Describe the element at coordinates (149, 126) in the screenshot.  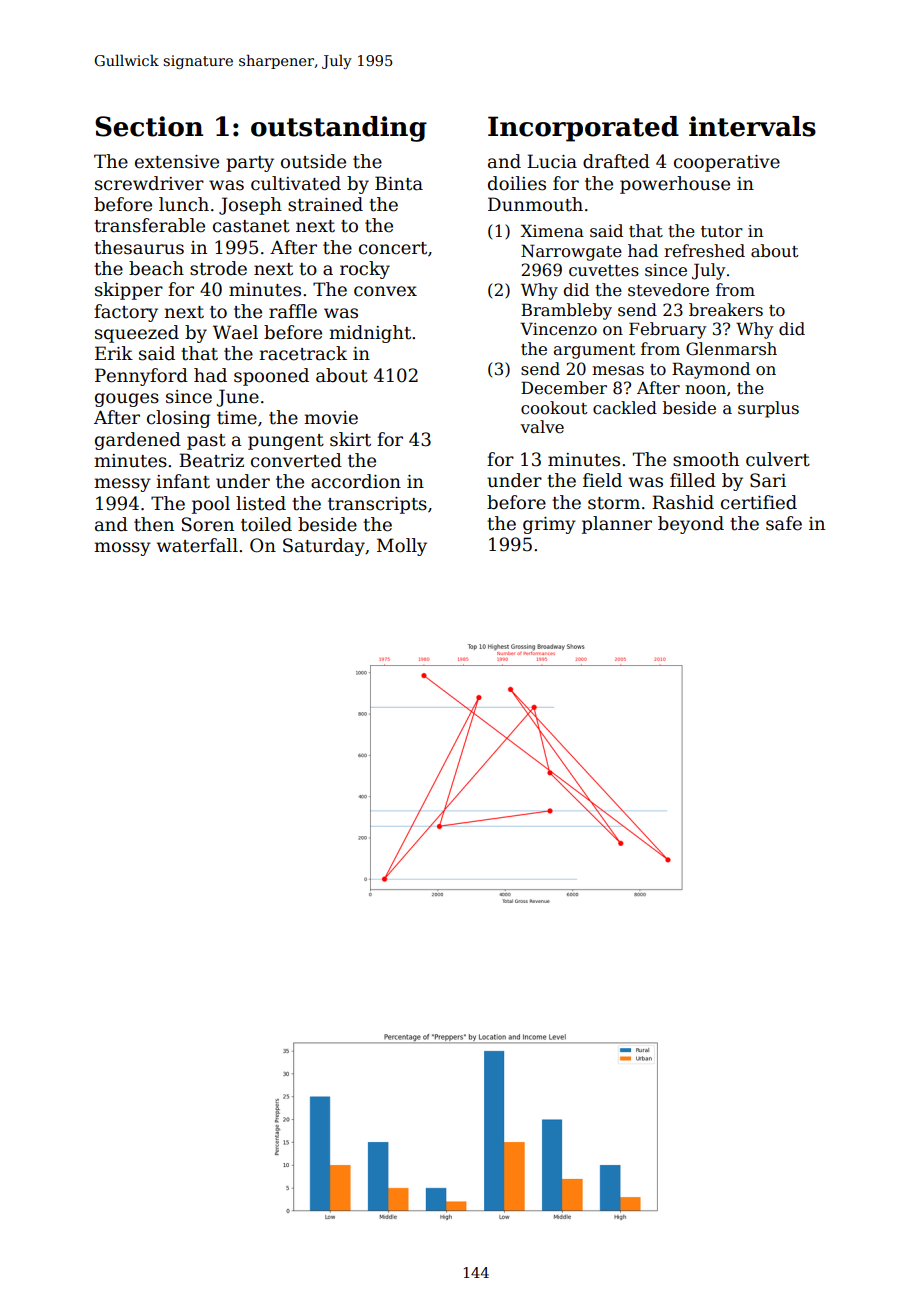
I see `Section` at that location.
